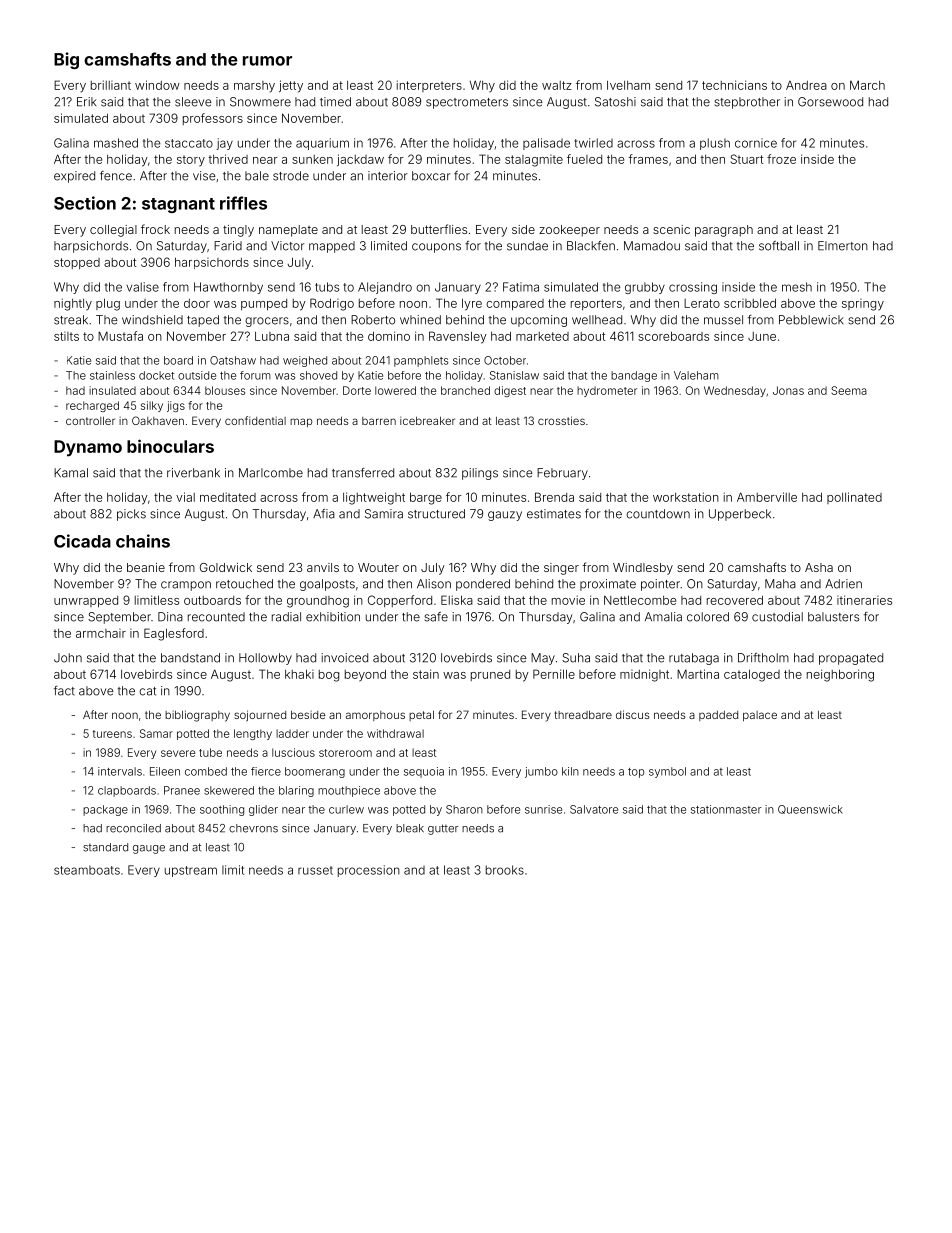 This screenshot has width=952, height=1233. I want to click on beanie, so click(146, 567).
